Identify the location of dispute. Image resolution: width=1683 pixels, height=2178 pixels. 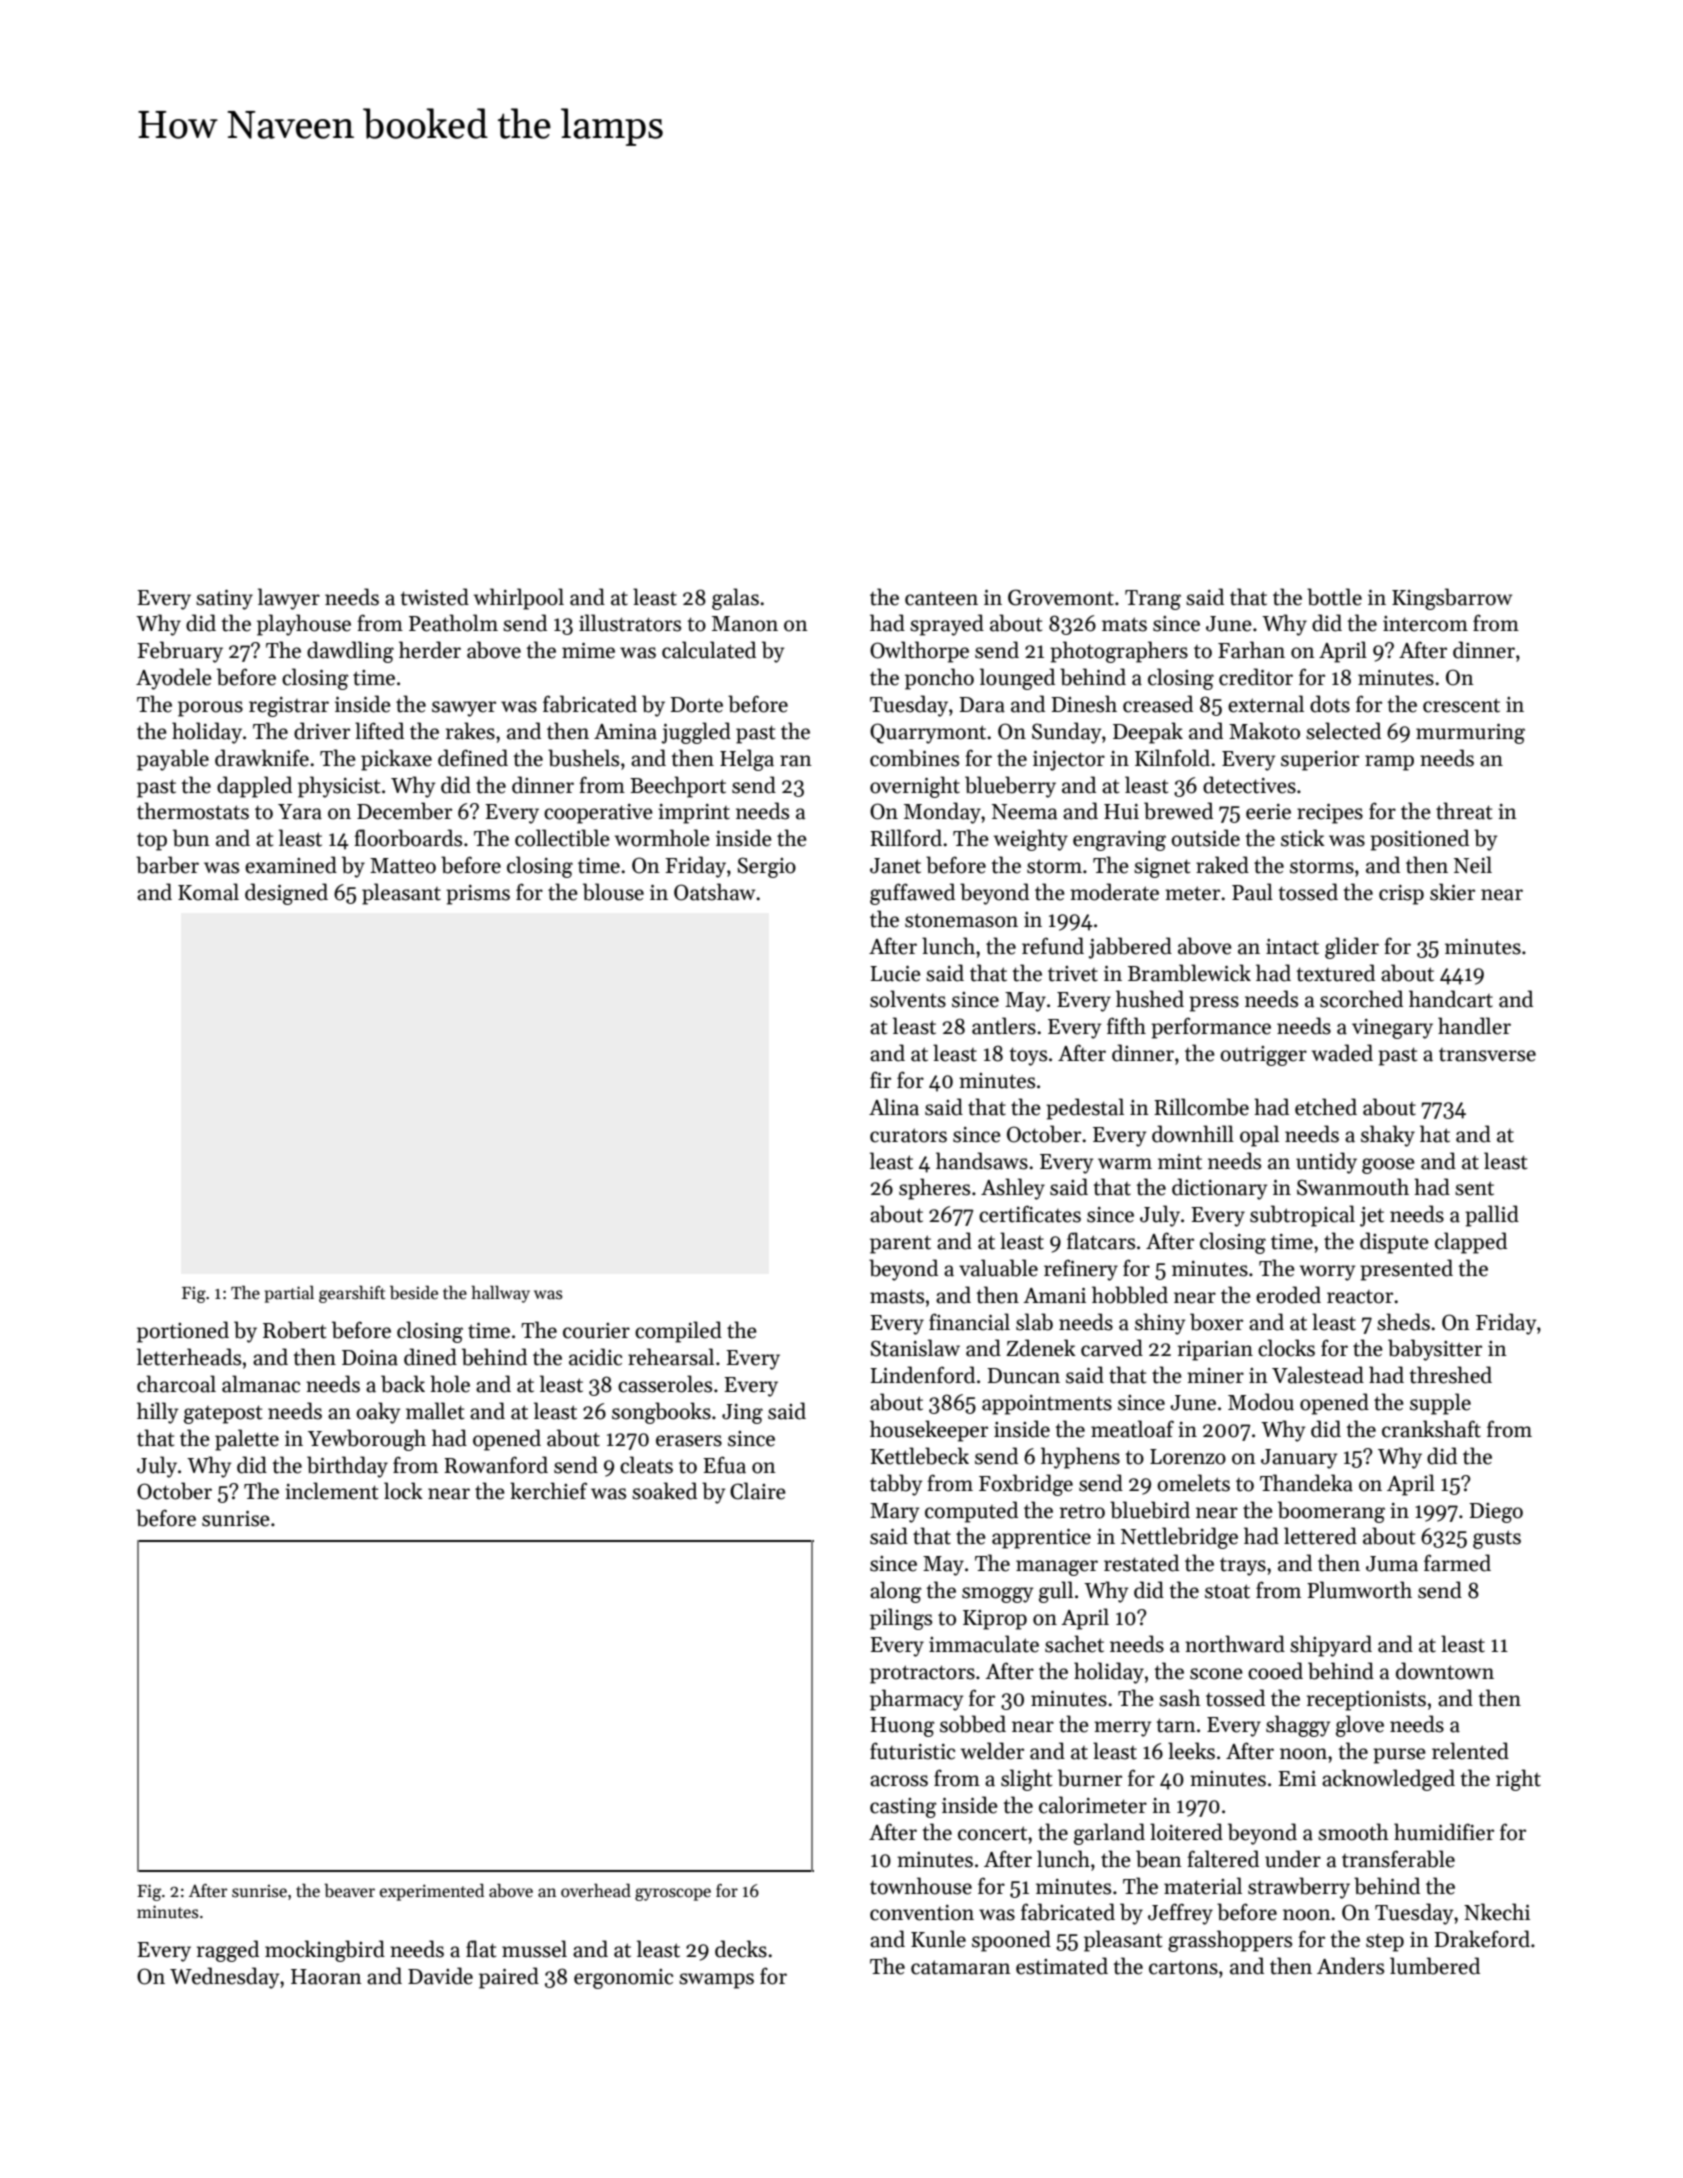
(1394, 1243).
